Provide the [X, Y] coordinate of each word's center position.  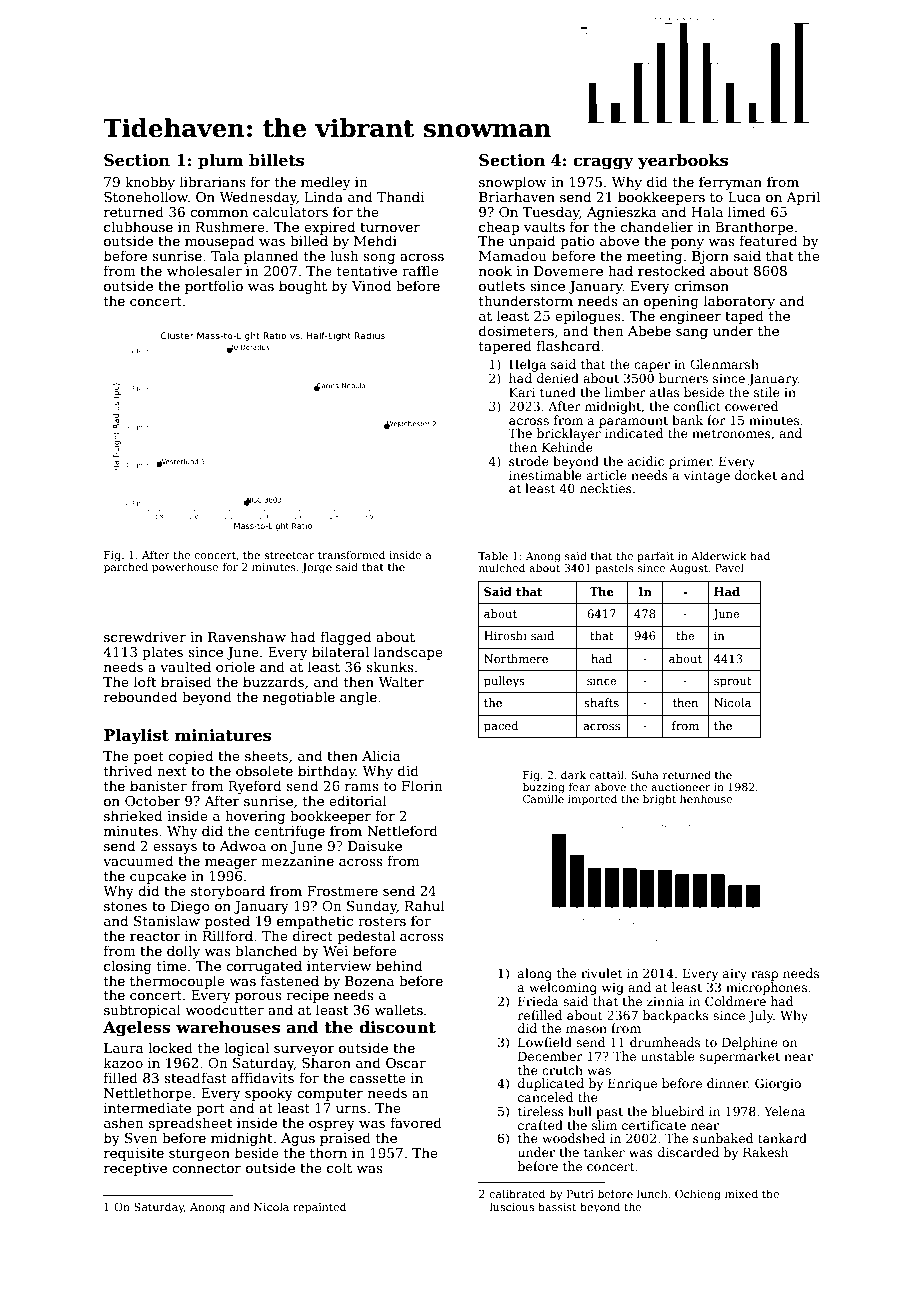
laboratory [739, 302]
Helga [527, 365]
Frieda [538, 1001]
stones [125, 906]
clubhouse [138, 226]
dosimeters [516, 330]
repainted [319, 1208]
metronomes [731, 433]
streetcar [289, 555]
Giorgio [778, 1084]
